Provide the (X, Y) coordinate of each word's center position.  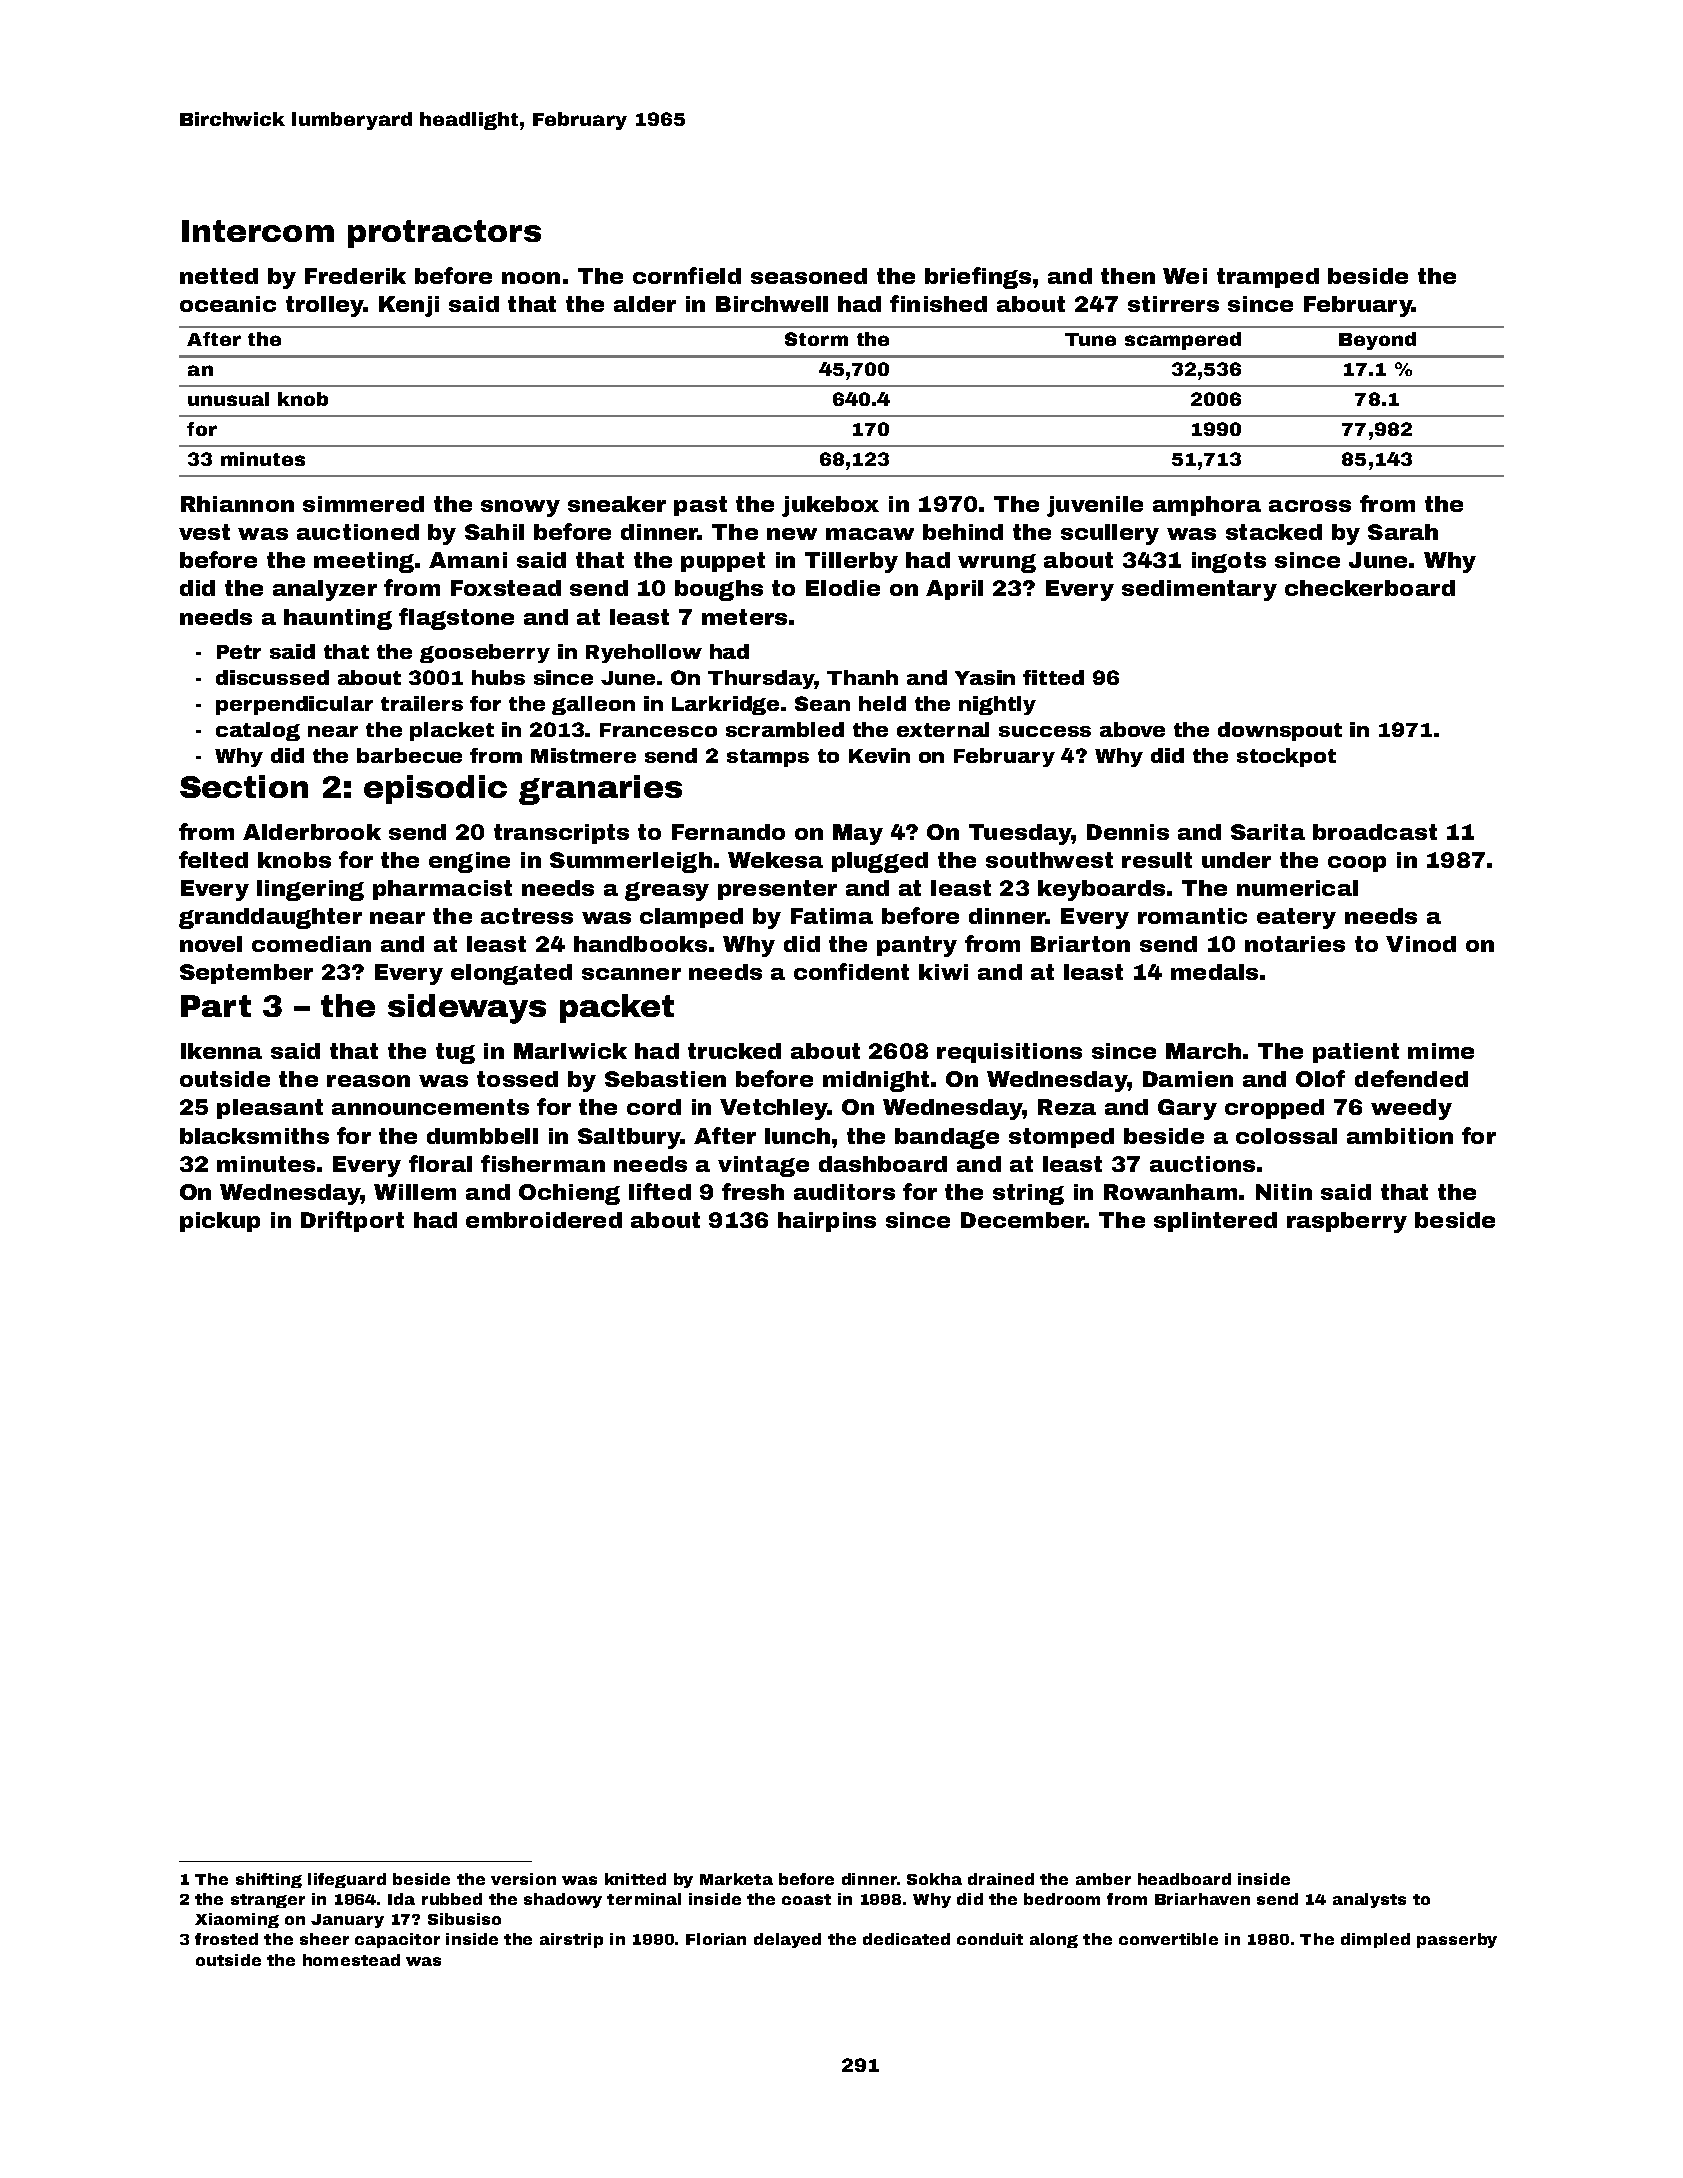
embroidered (544, 1220)
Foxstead (506, 588)
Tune (1090, 339)
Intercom (258, 231)
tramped (1268, 278)
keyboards (1101, 890)
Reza (1067, 1107)
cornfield (687, 275)
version (523, 1879)
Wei (1185, 276)
